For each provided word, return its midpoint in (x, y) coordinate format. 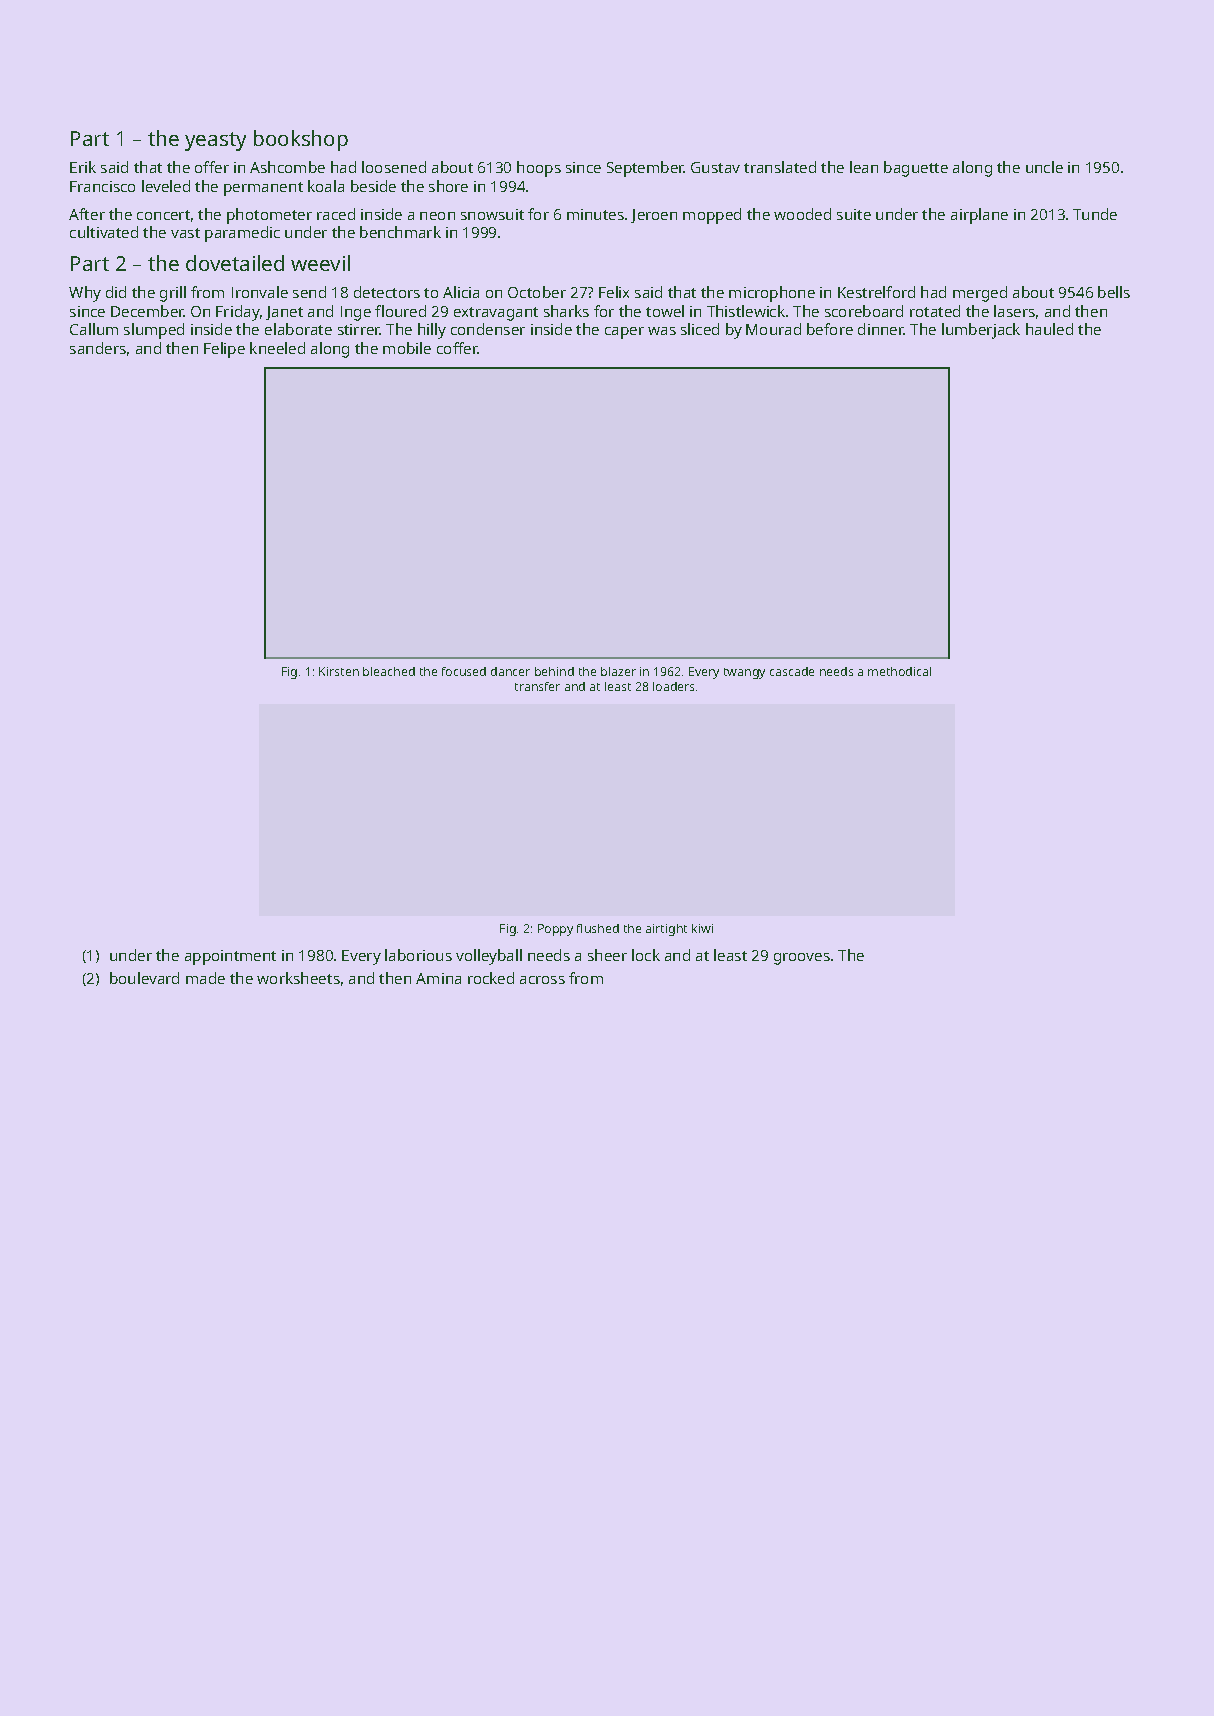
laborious (418, 955)
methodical (899, 671)
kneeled (277, 348)
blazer (618, 671)
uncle (1044, 167)
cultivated (104, 232)
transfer (537, 686)
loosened (394, 167)
